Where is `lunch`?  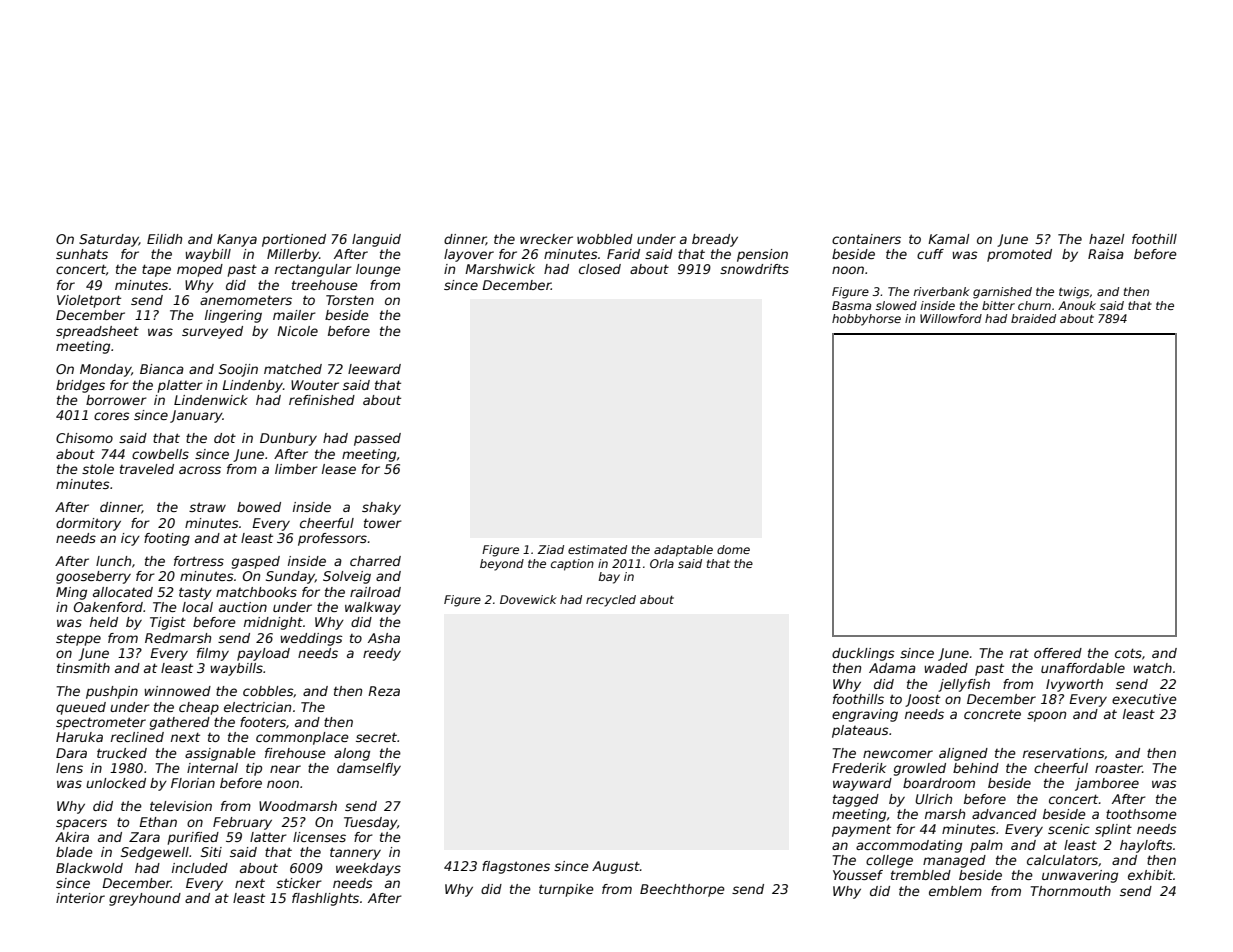 lunch is located at coordinates (113, 561).
